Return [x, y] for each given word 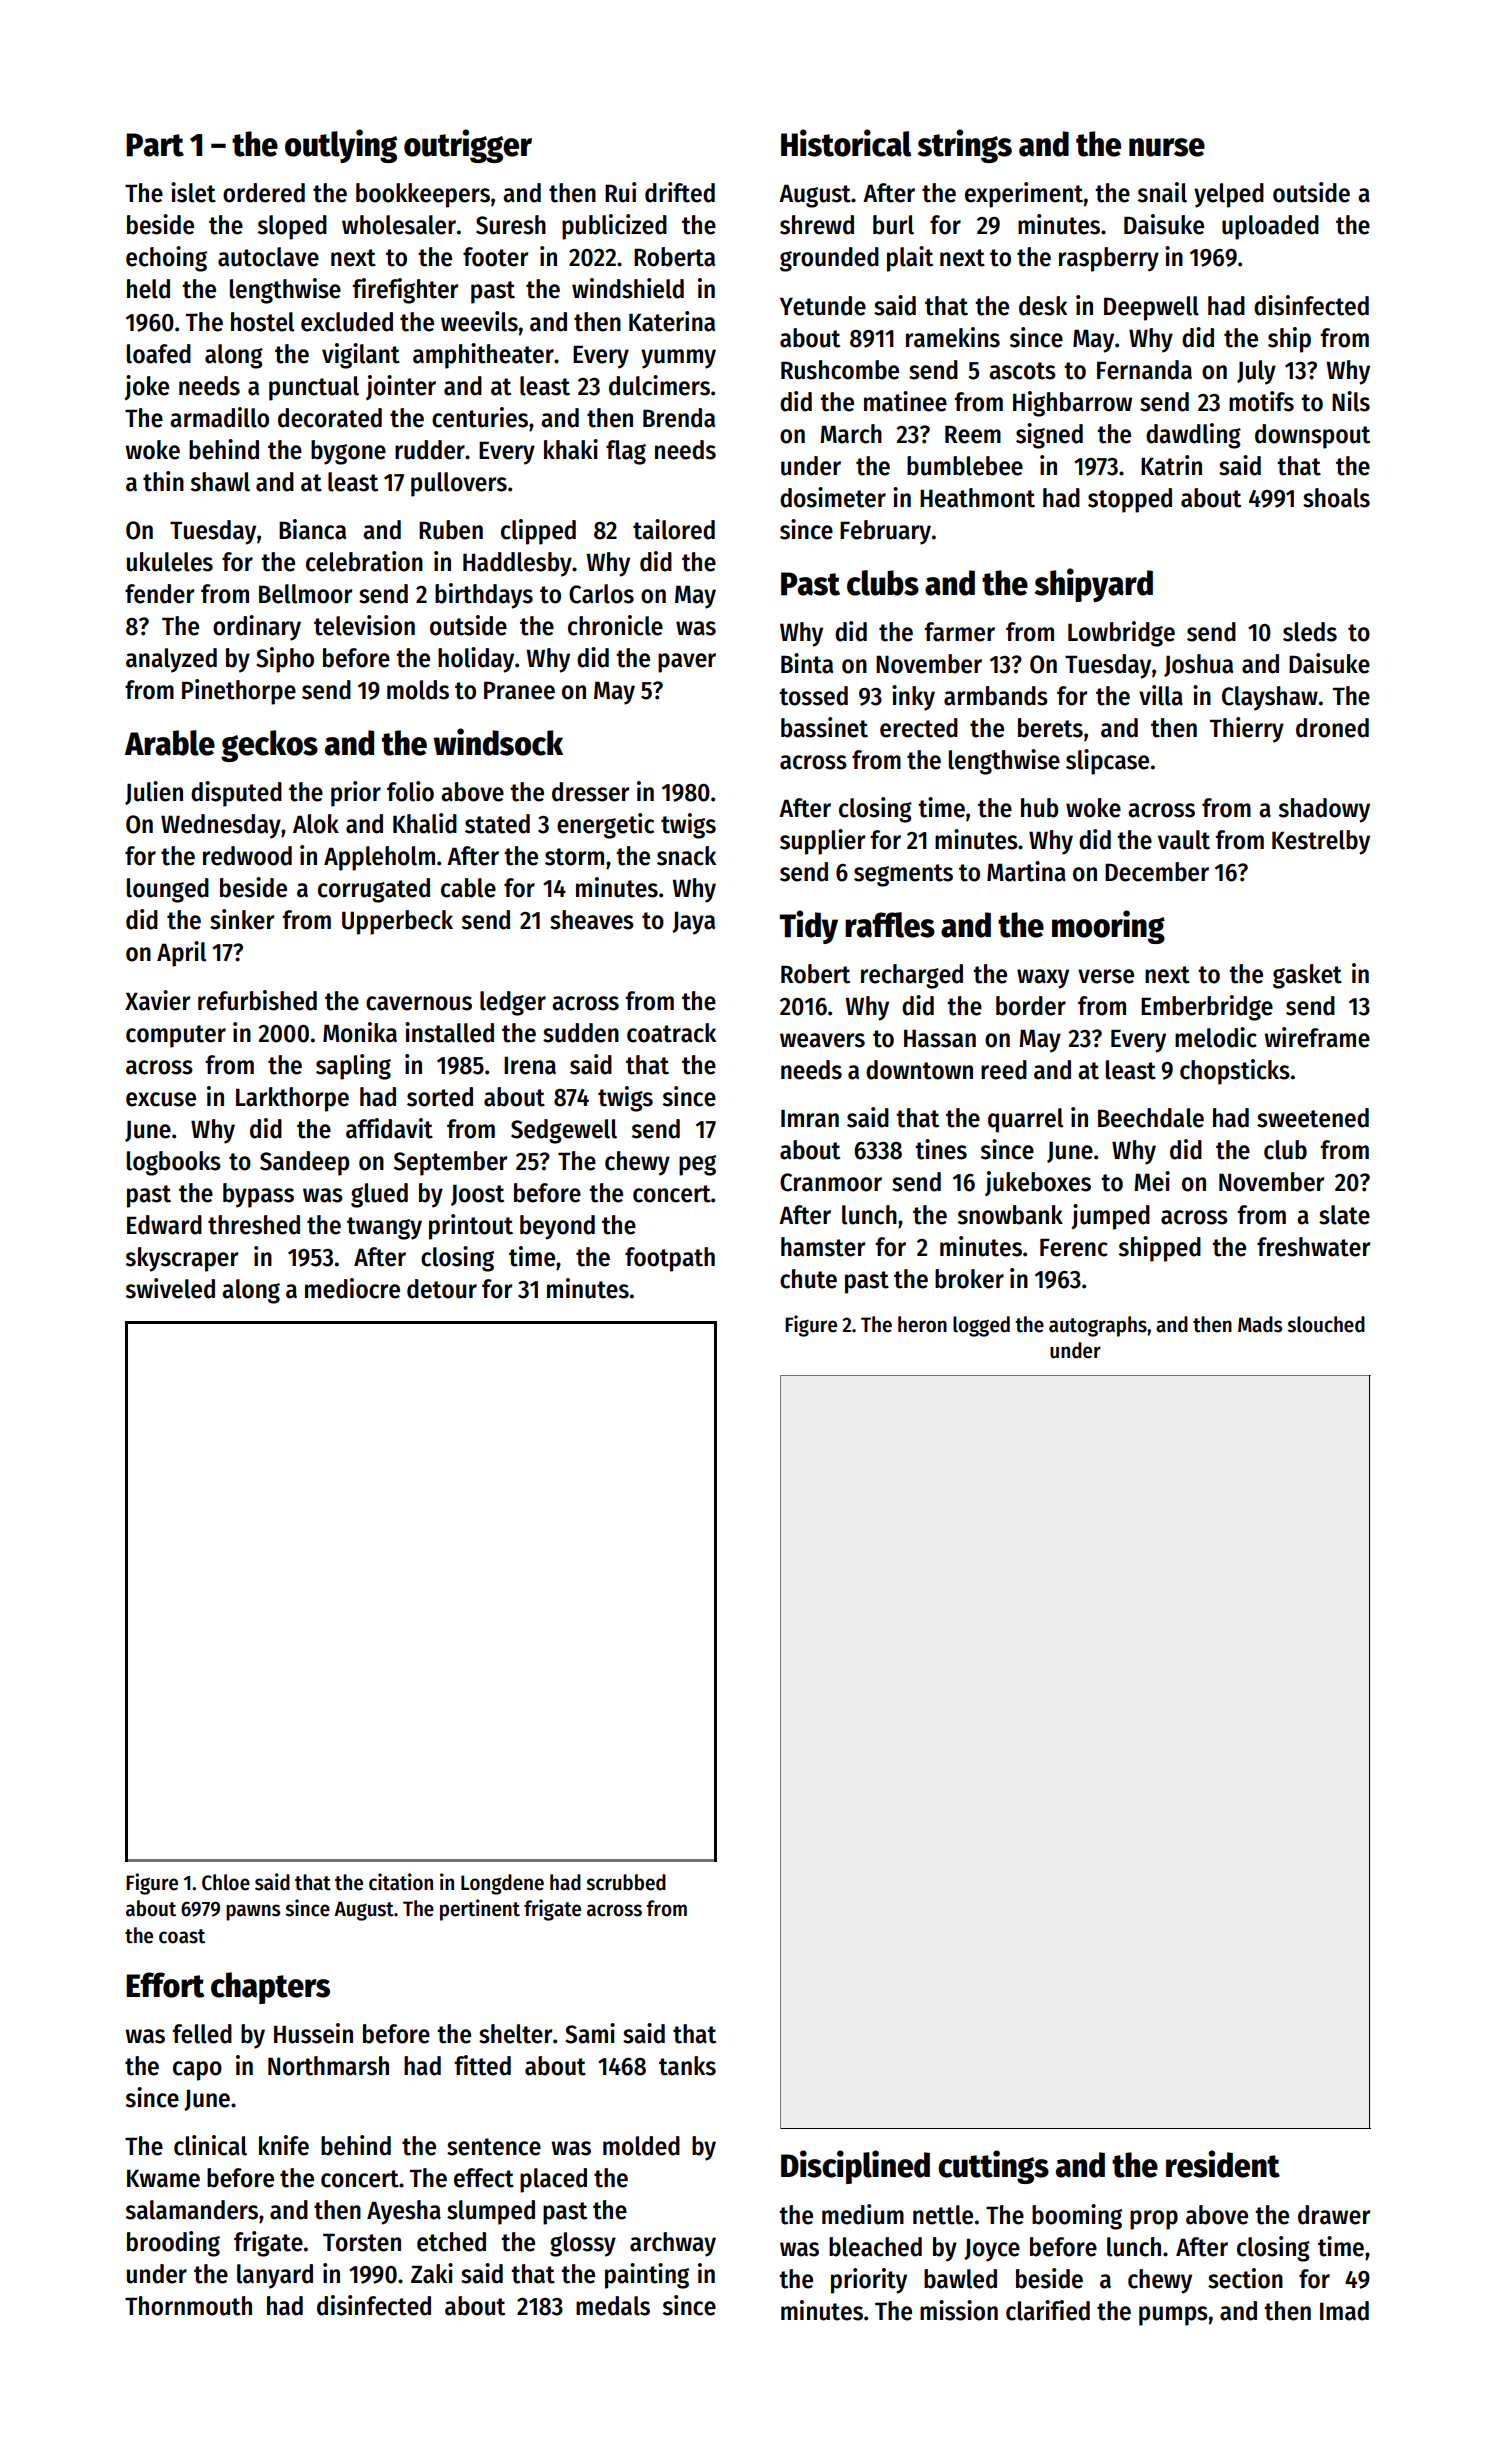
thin [163, 481]
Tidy [808, 927]
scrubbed [626, 1882]
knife [284, 2145]
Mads [1260, 1324]
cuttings [993, 2167]
